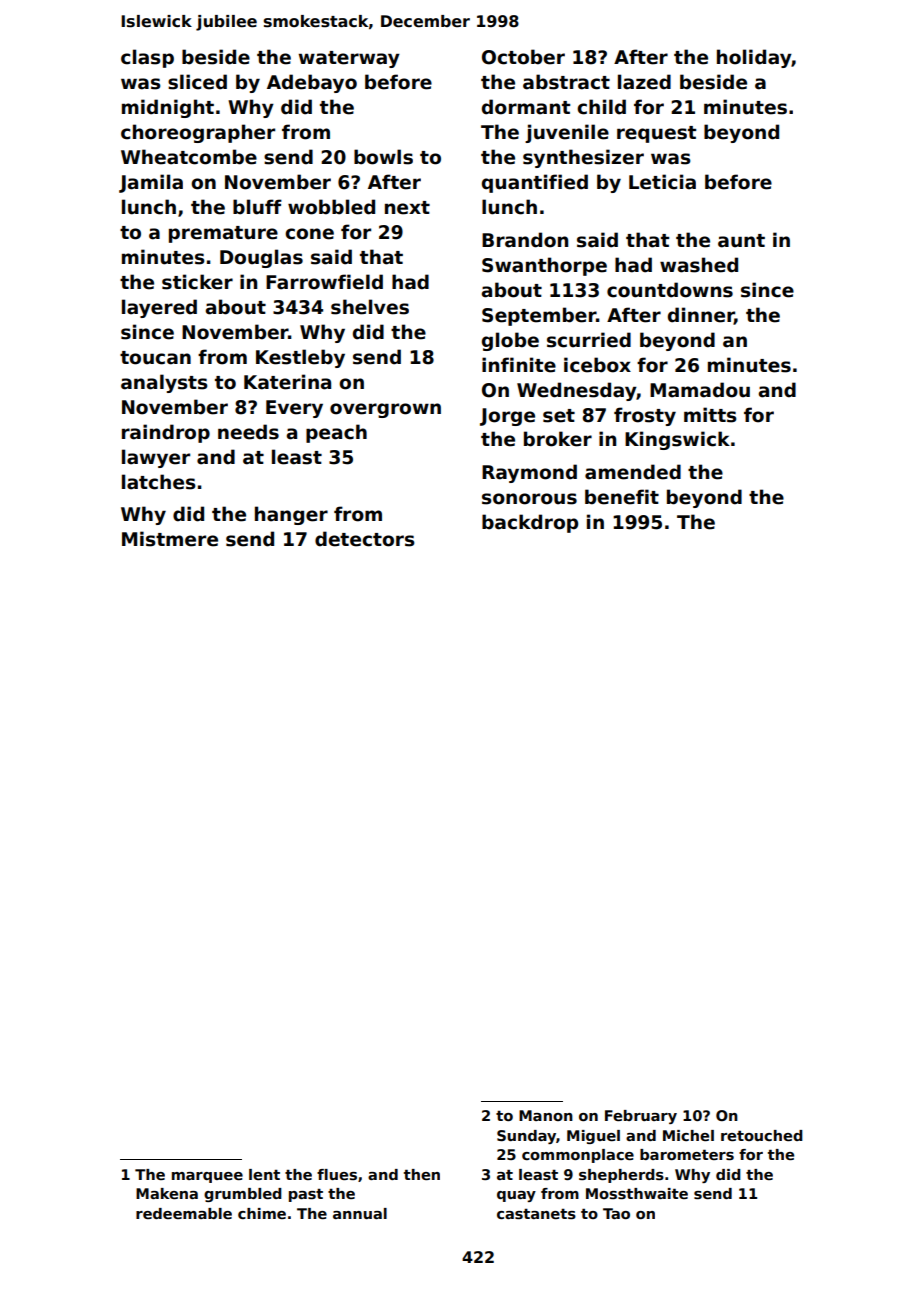 Image resolution: width=924 pixels, height=1308 pixels. Describe the element at coordinates (622, 497) in the image. I see `benefit` at that location.
